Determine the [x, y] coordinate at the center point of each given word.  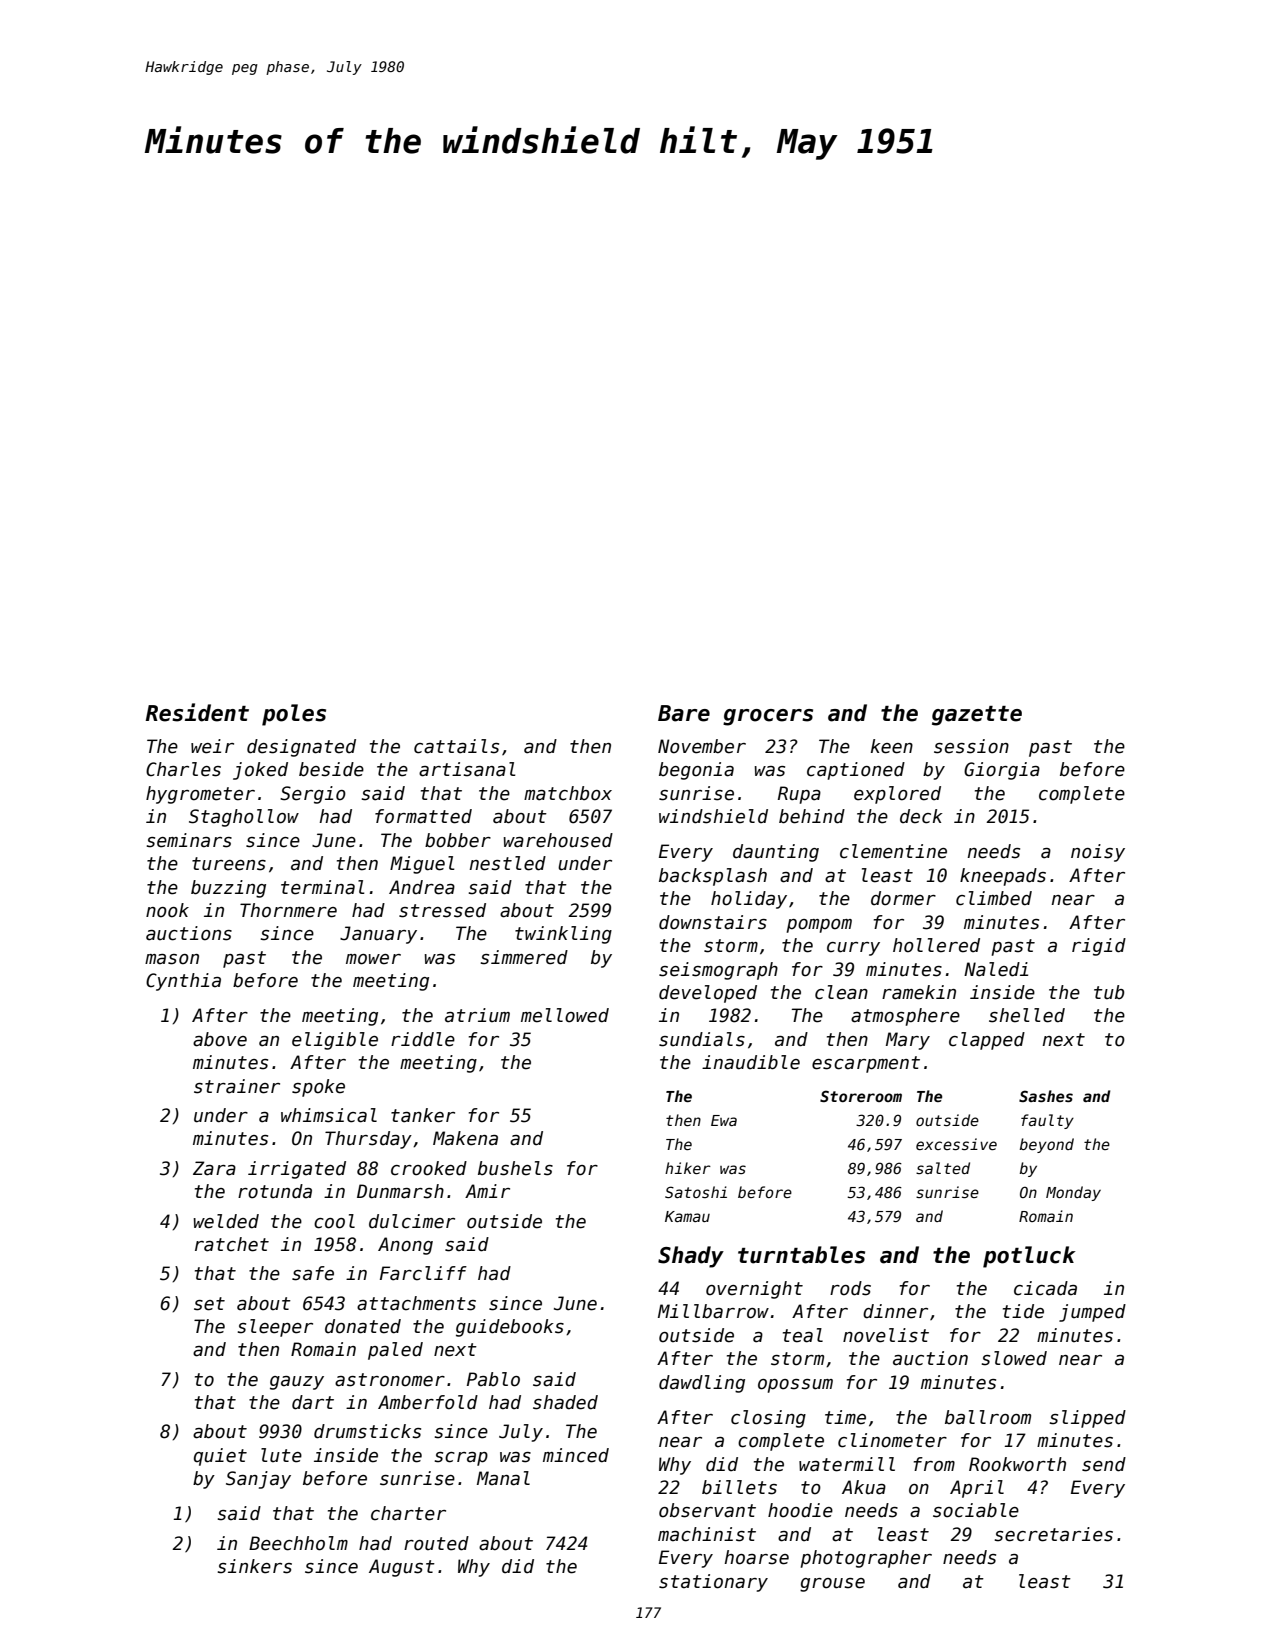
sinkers [254, 1566]
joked [260, 771]
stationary [713, 1583]
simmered [524, 957]
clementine [893, 851]
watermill [847, 1464]
